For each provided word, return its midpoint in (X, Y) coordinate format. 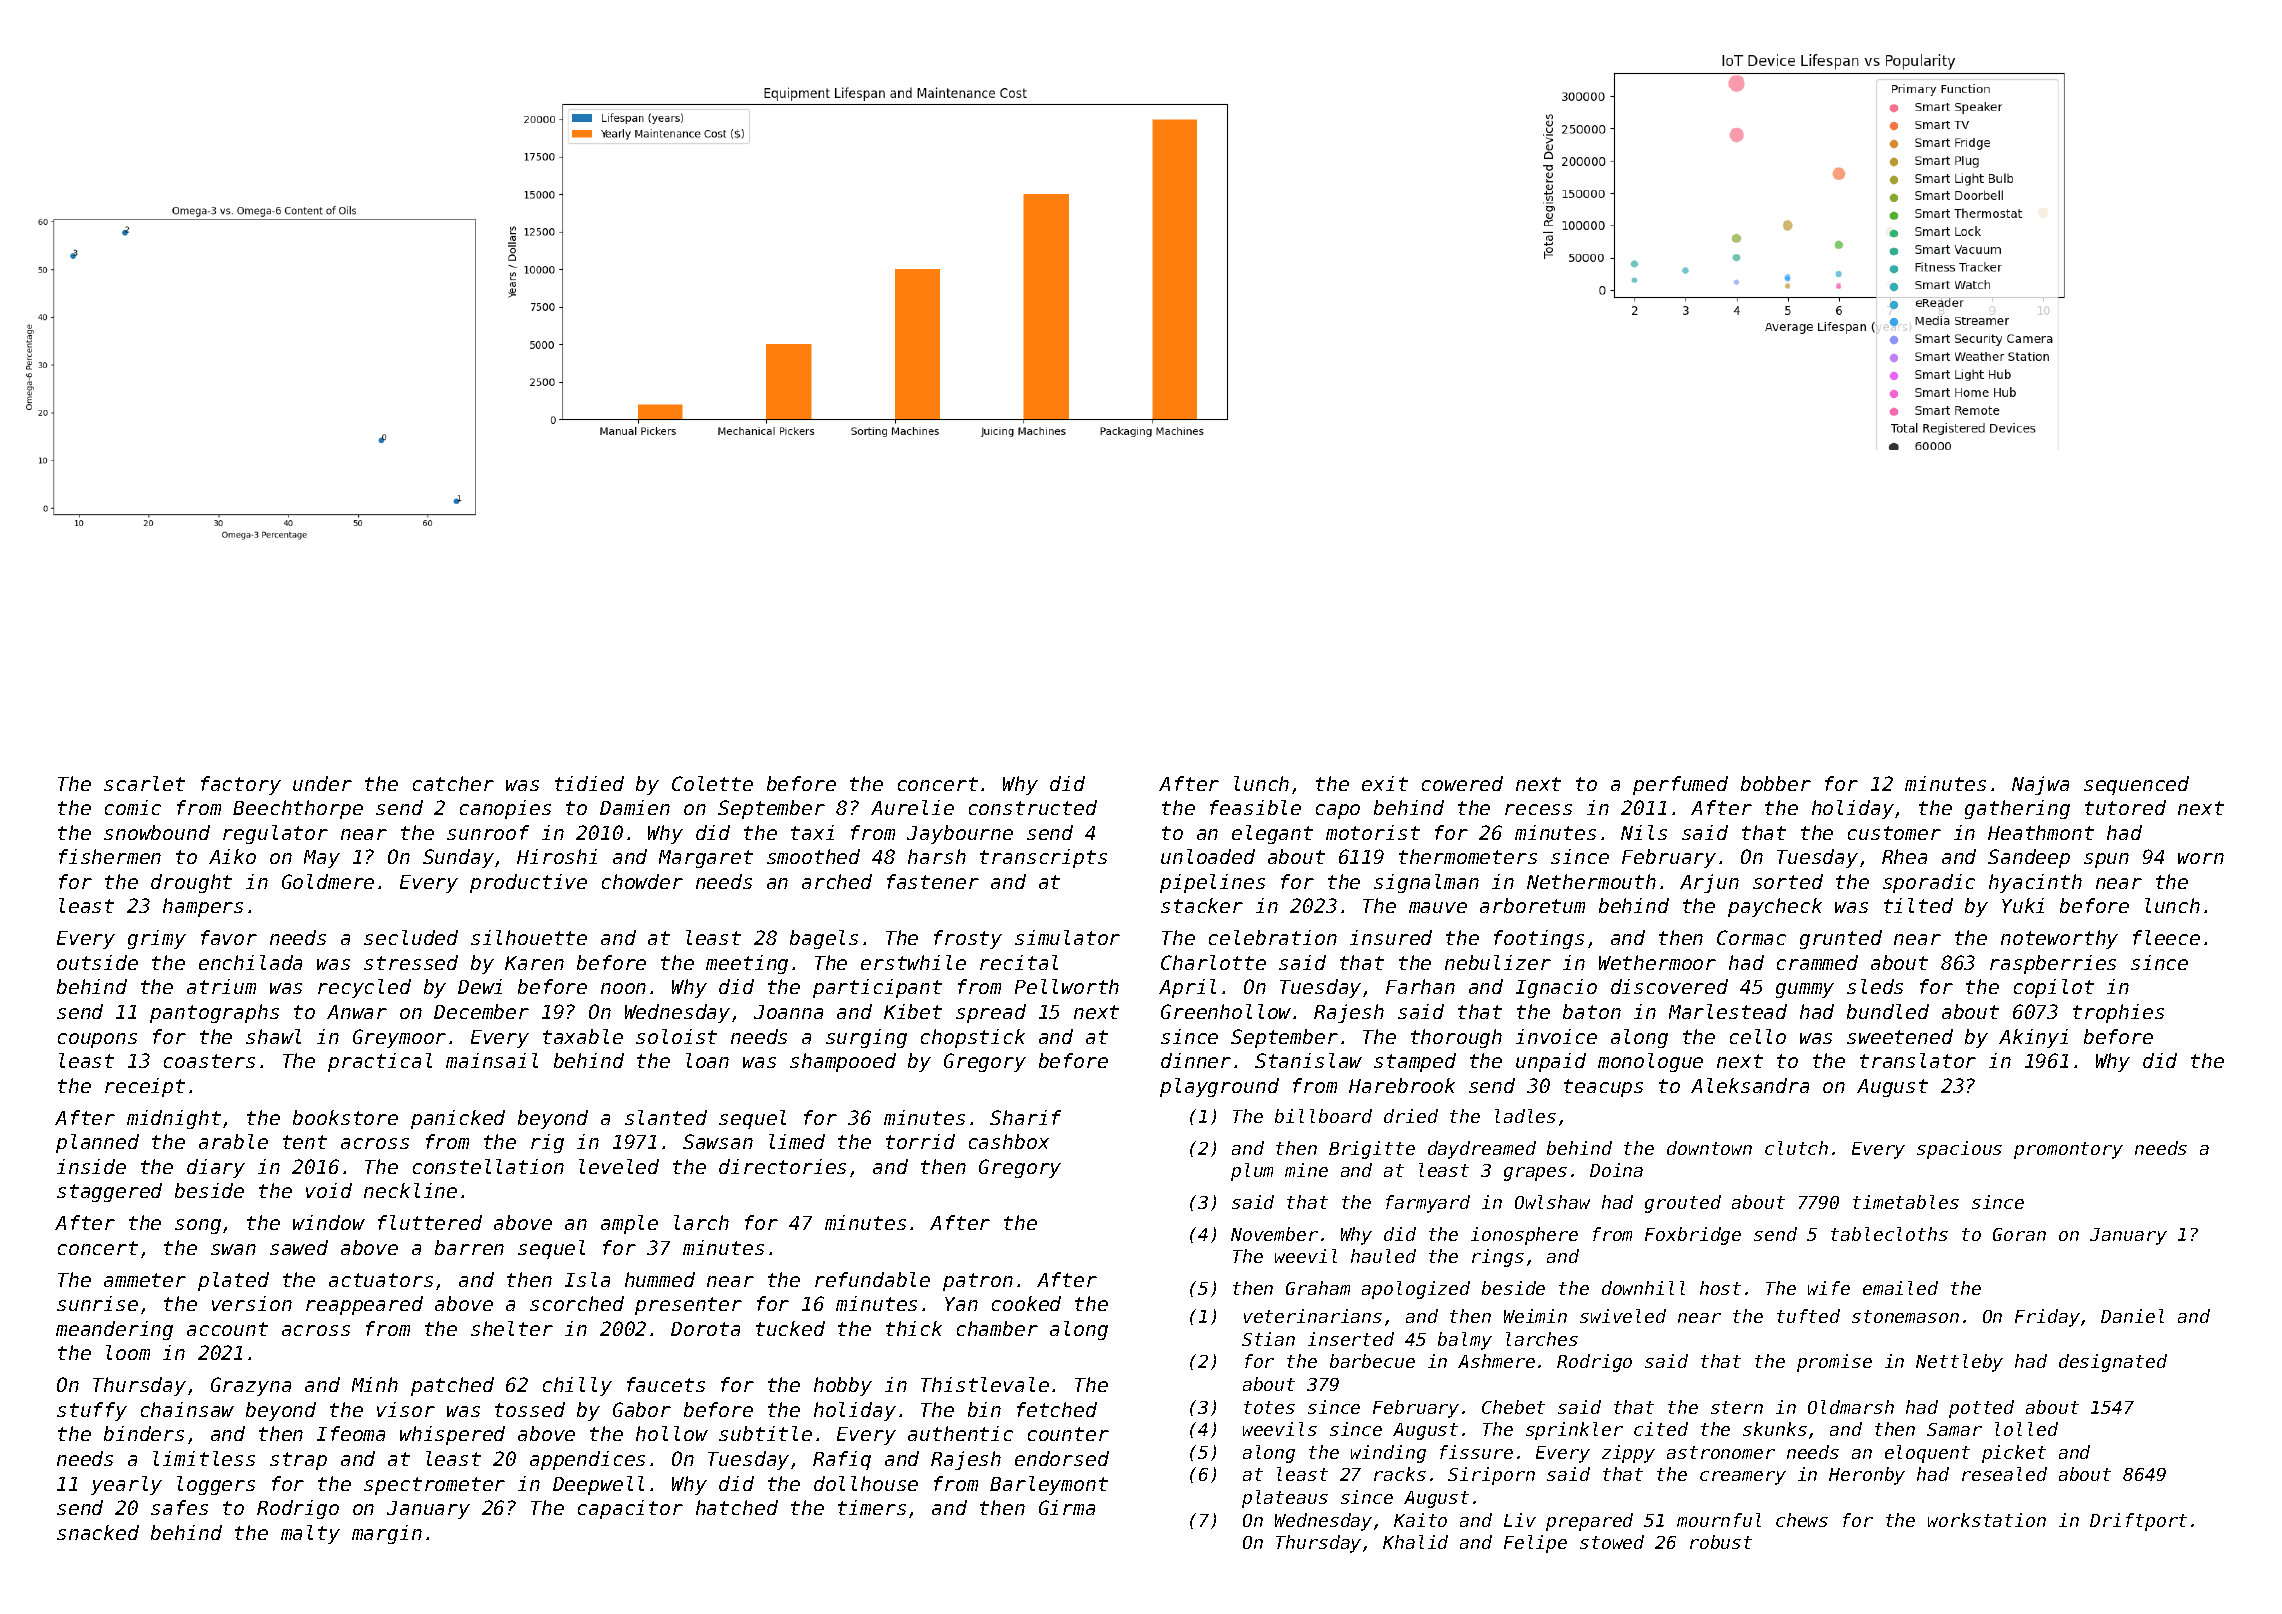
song (198, 1226)
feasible (1255, 807)
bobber (1776, 783)
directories (782, 1166)
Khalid (1415, 1542)
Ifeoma (351, 1433)
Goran (2019, 1234)
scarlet (144, 783)
